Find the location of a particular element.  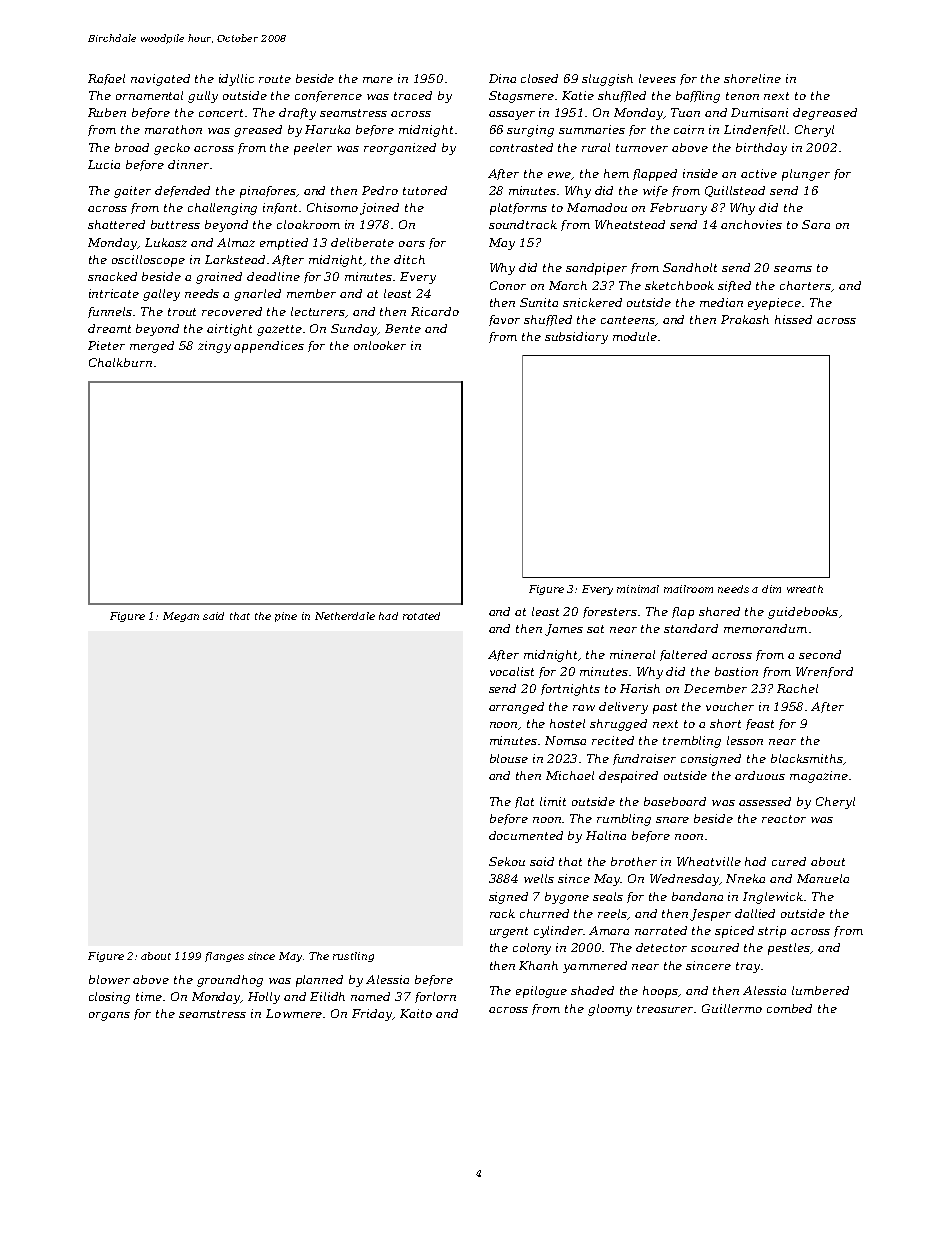

combed is located at coordinates (789, 1008).
